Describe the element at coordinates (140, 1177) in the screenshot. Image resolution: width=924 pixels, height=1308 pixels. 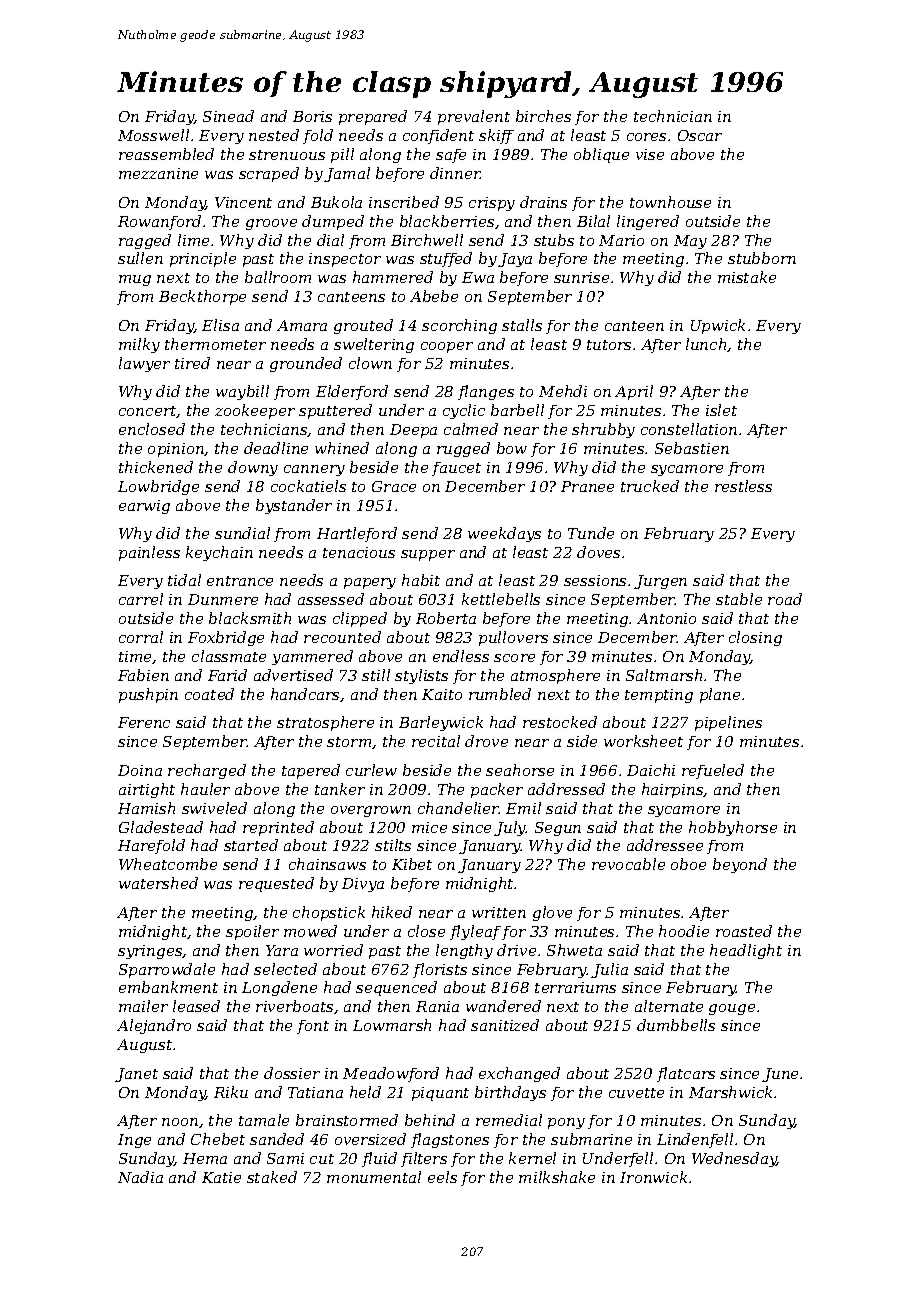
I see `Nadia` at that location.
